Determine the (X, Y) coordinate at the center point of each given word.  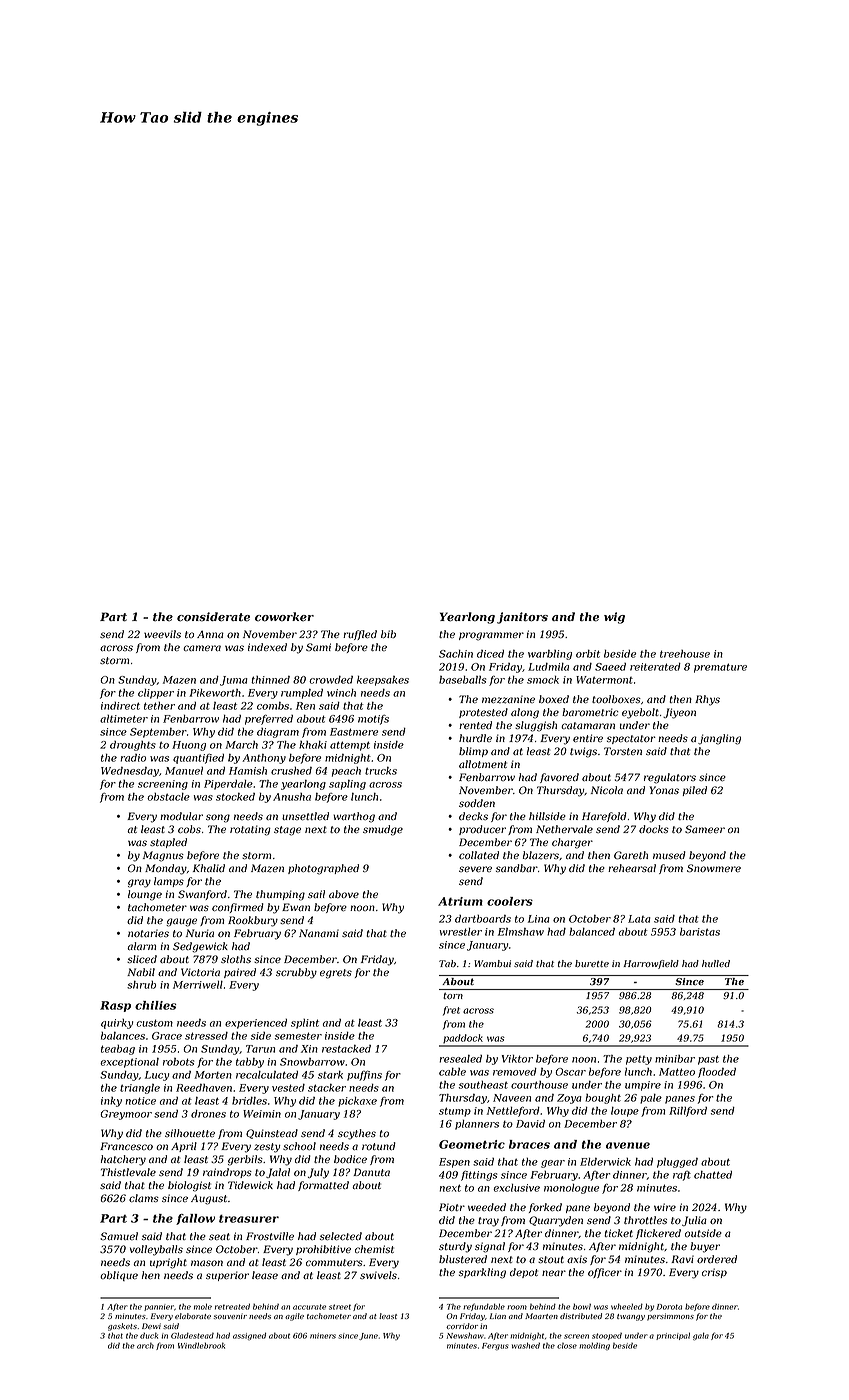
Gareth (631, 855)
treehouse (685, 654)
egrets (336, 974)
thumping (280, 895)
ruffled (360, 635)
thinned (270, 680)
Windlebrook (201, 1345)
